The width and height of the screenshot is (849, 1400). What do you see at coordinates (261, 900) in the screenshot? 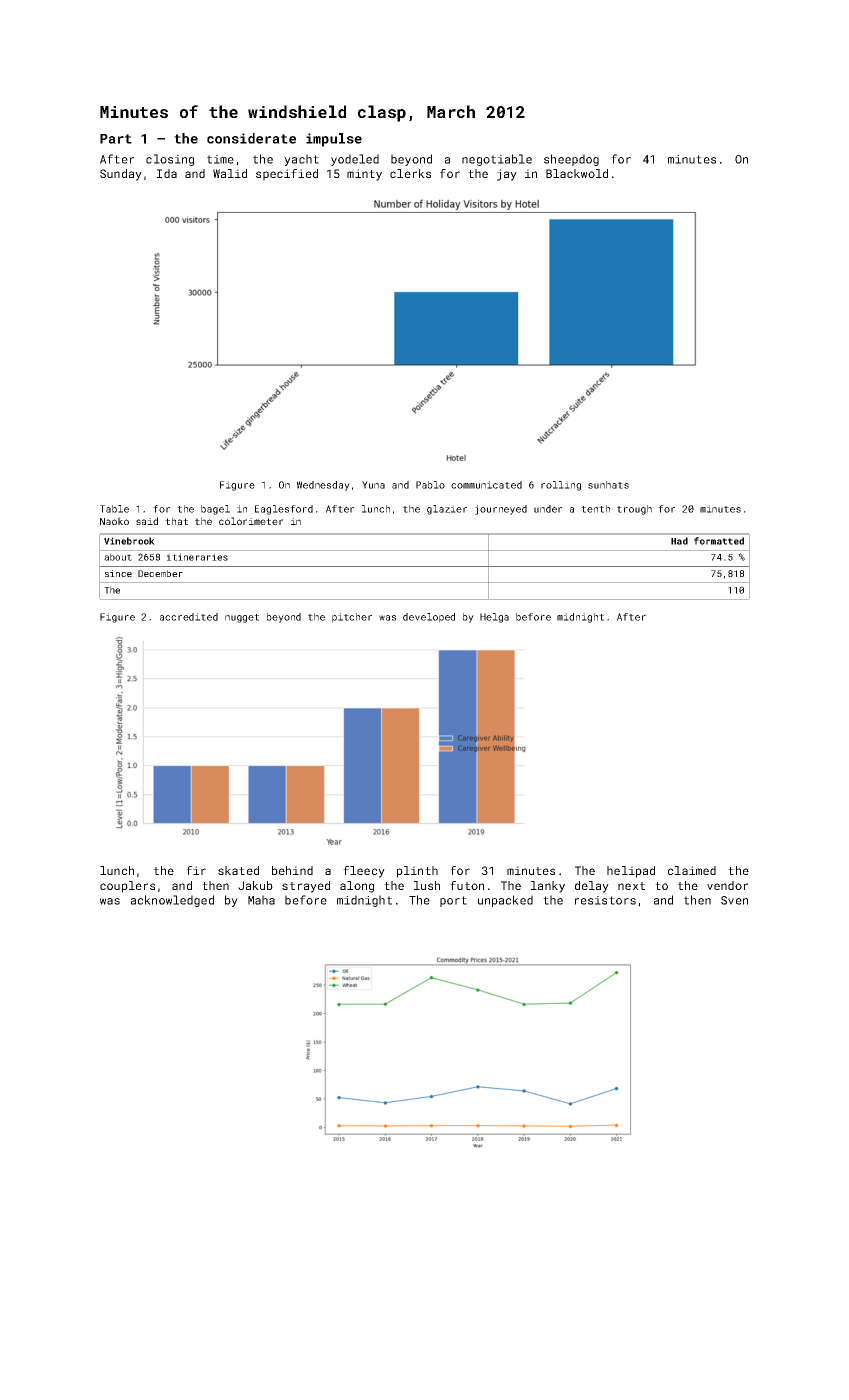
I see `Maha` at bounding box center [261, 900].
